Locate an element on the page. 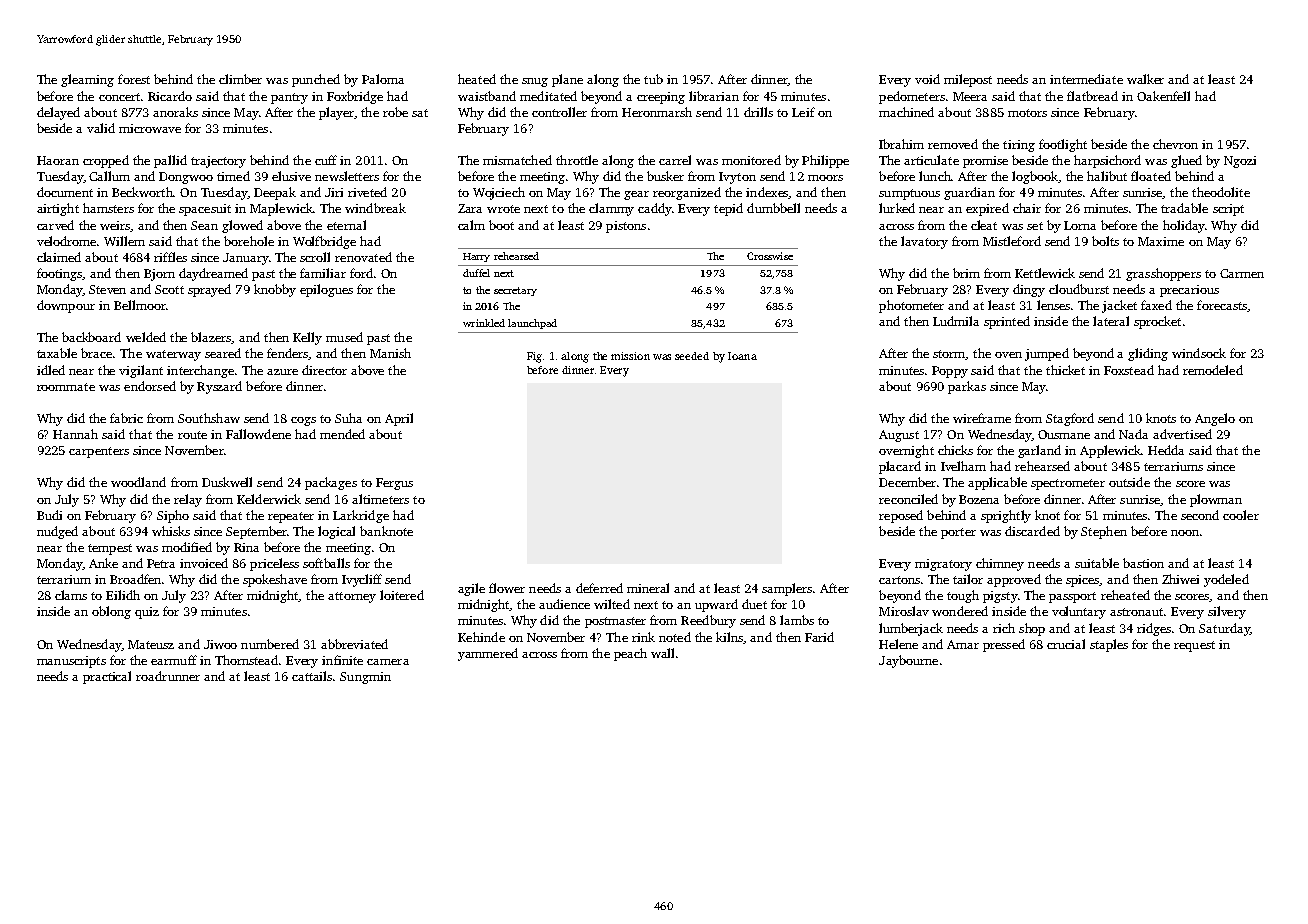 The height and width of the image is (924, 1308). Paloma is located at coordinates (383, 79).
